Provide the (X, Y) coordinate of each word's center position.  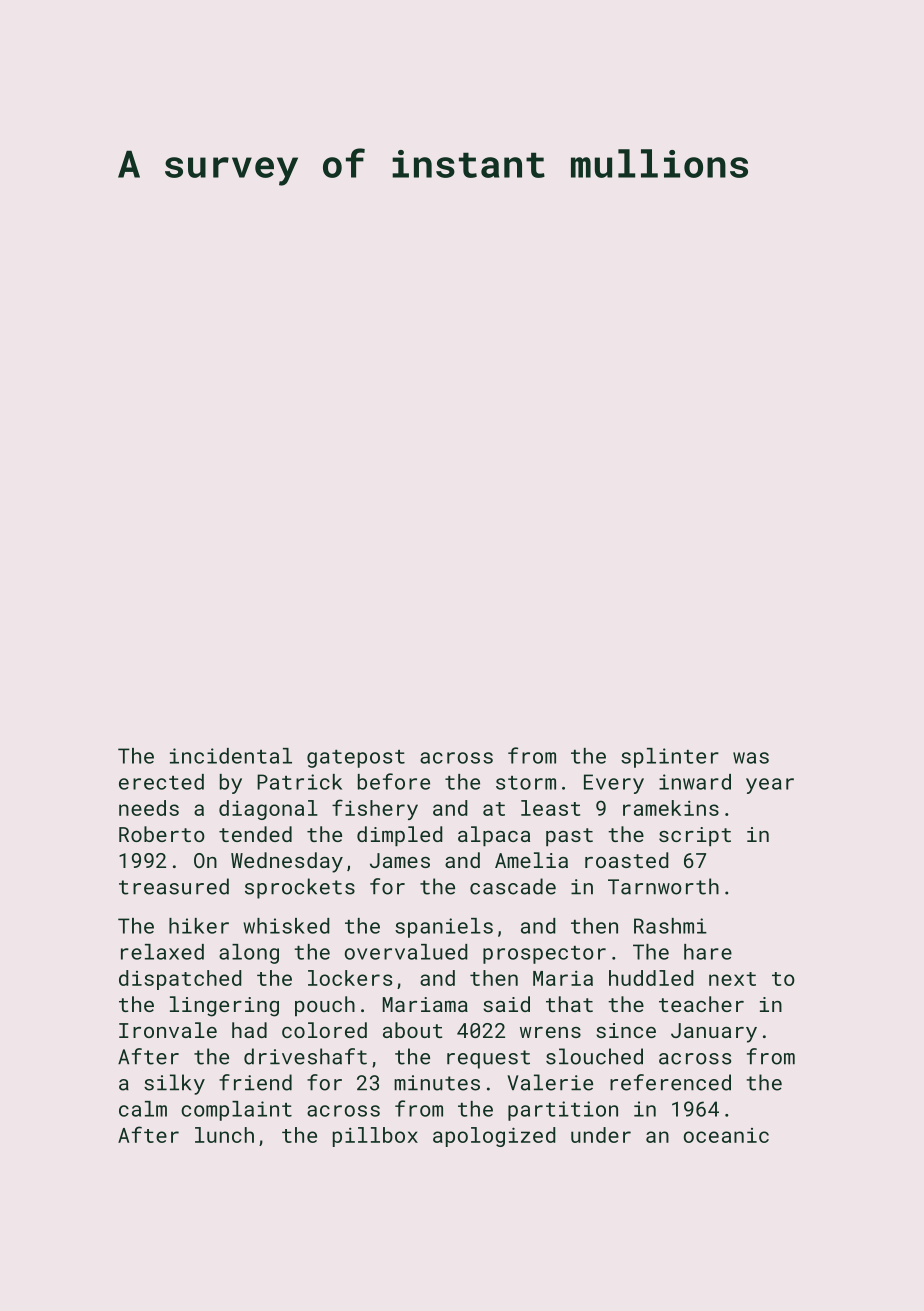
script (695, 836)
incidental (231, 756)
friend (255, 1082)
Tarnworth (663, 886)
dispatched (180, 980)
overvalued (406, 952)
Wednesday (287, 862)
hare (708, 952)
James (400, 860)
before (394, 781)
